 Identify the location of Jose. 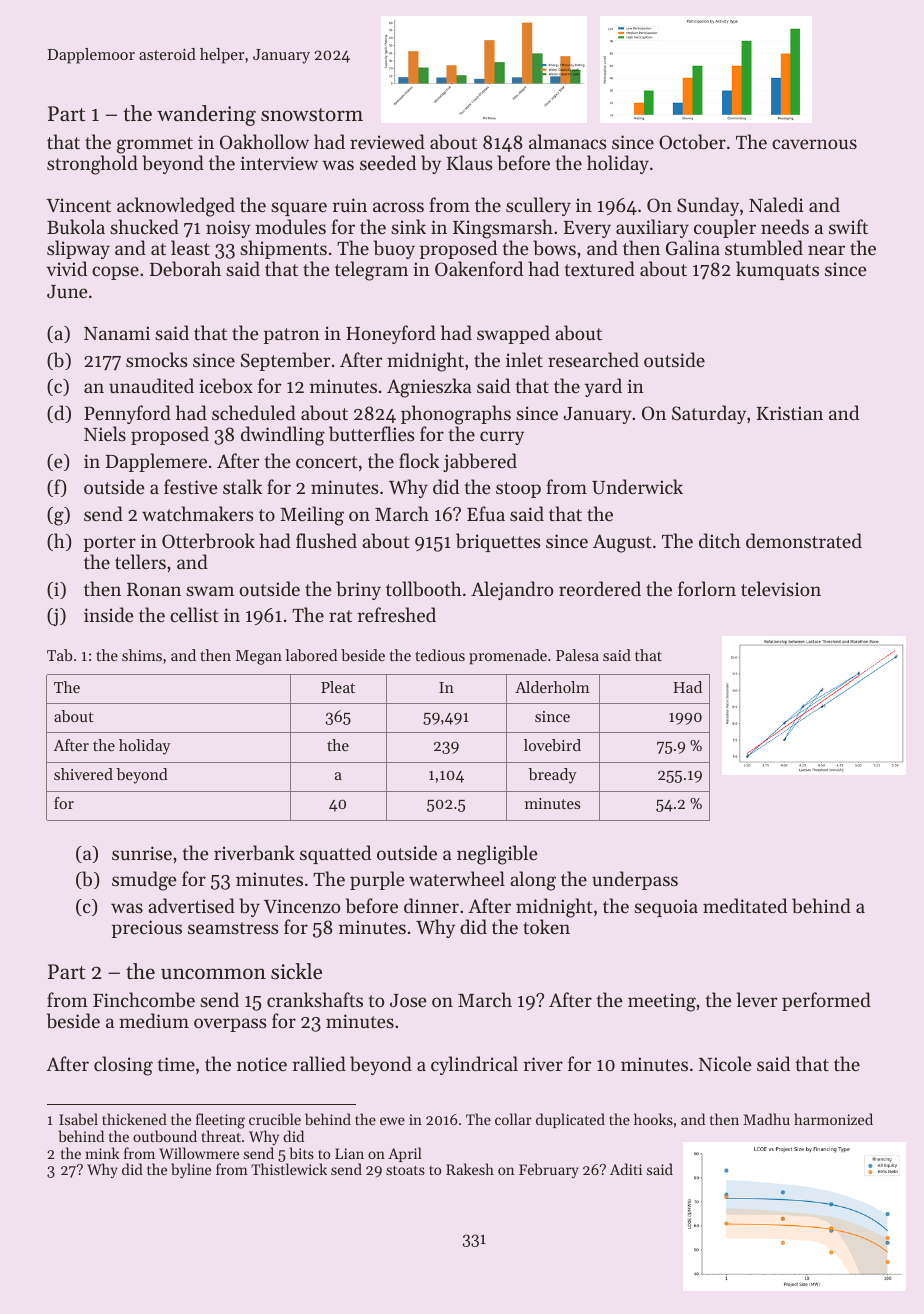
(408, 1000).
